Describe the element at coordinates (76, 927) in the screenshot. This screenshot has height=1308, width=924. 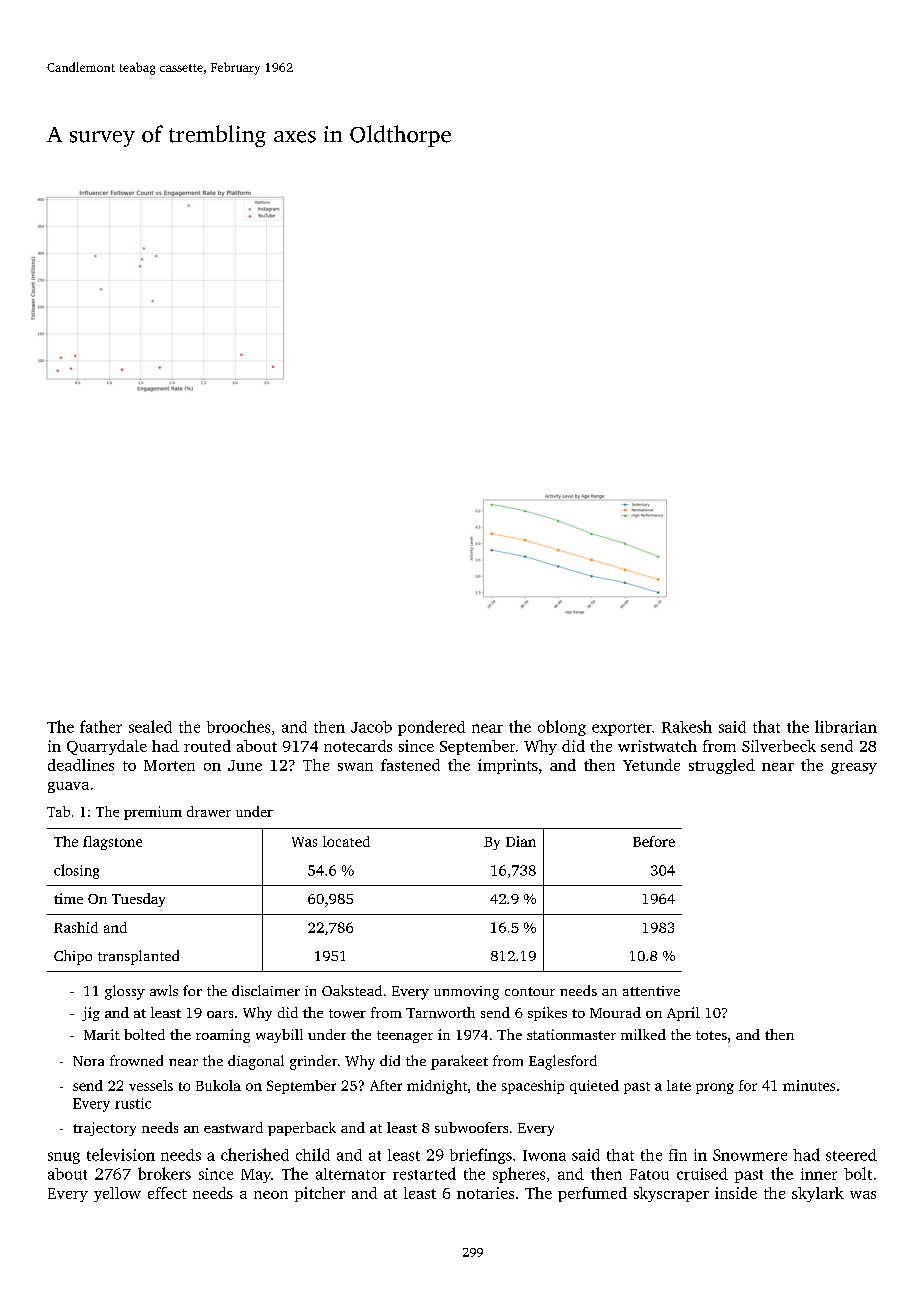
I see `Rashid` at that location.
